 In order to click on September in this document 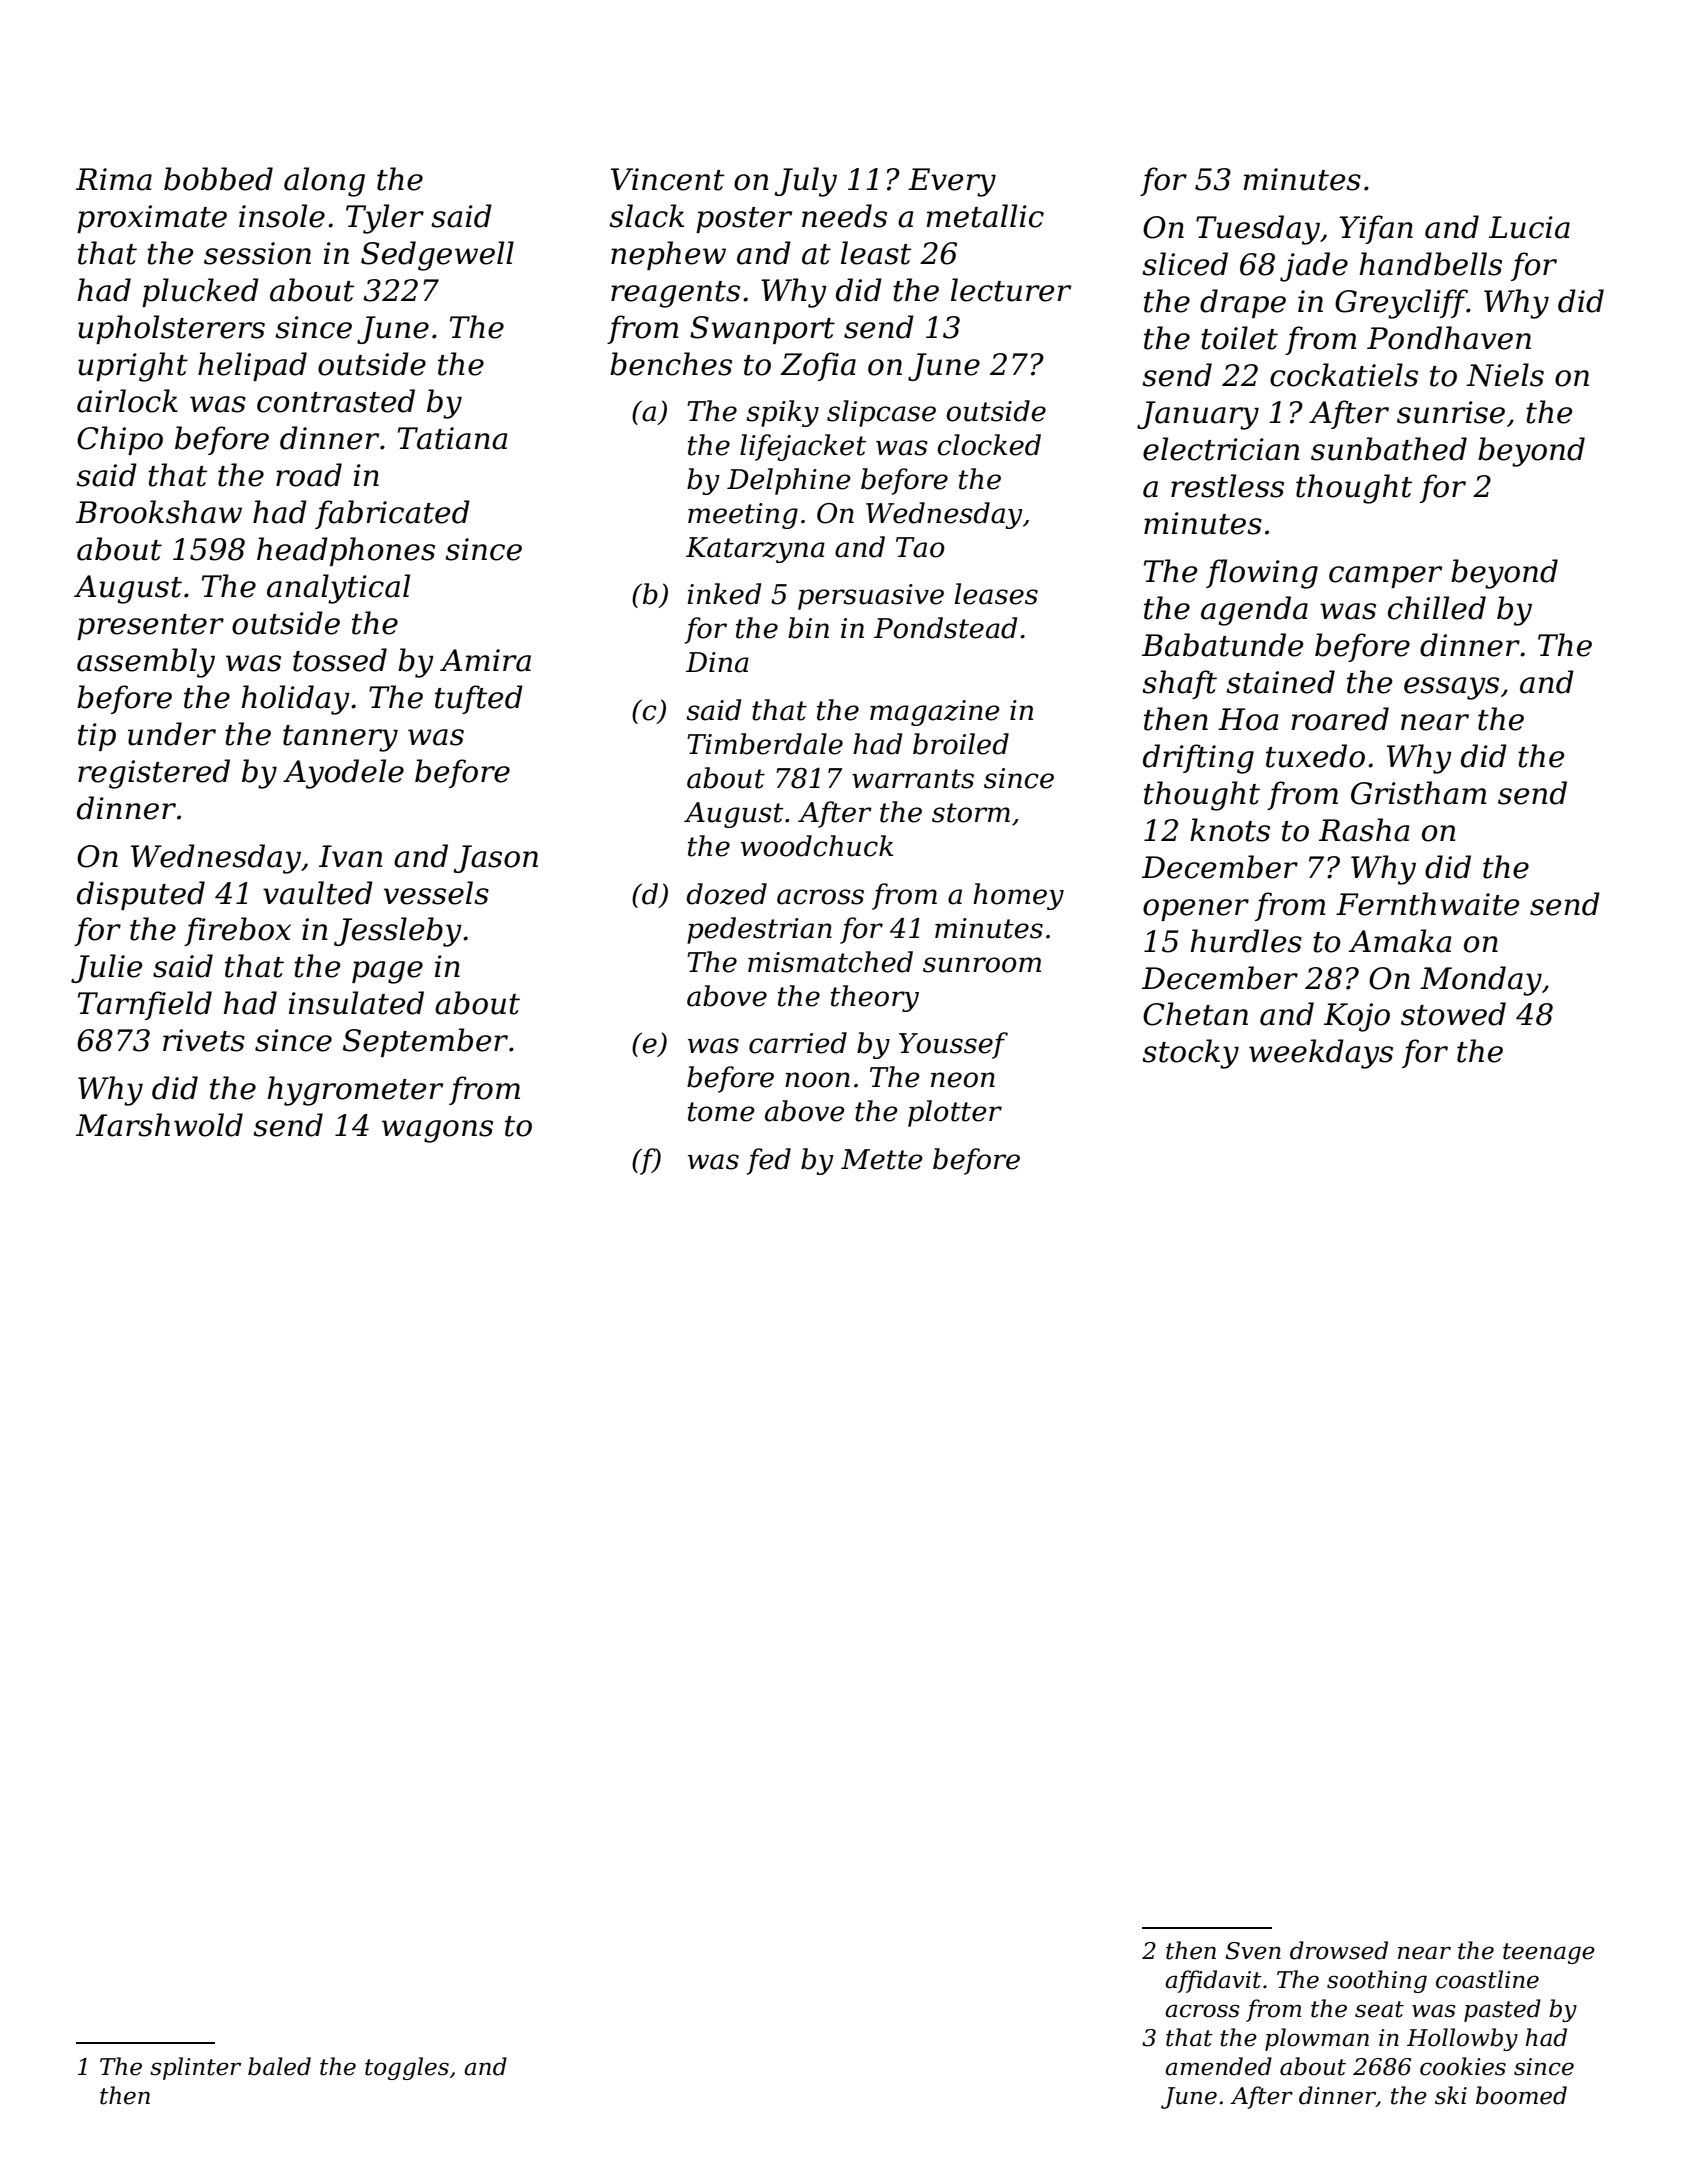, I will do `click(425, 1042)`.
